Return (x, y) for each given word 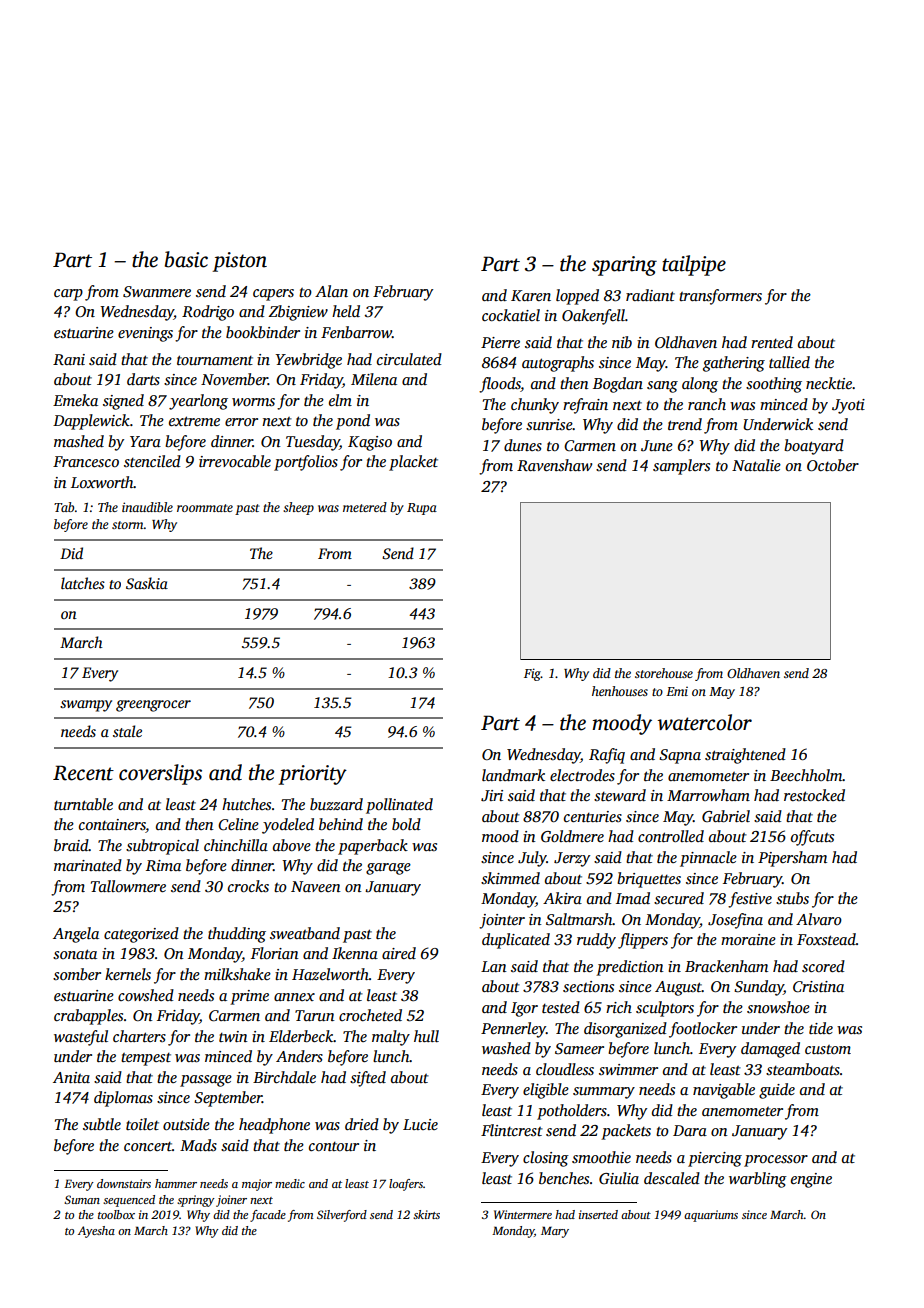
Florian (275, 953)
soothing (774, 385)
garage (388, 869)
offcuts (812, 838)
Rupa (422, 509)
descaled (672, 1178)
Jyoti (848, 406)
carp (68, 295)
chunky (535, 406)
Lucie (420, 1124)
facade (268, 1216)
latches (83, 583)
